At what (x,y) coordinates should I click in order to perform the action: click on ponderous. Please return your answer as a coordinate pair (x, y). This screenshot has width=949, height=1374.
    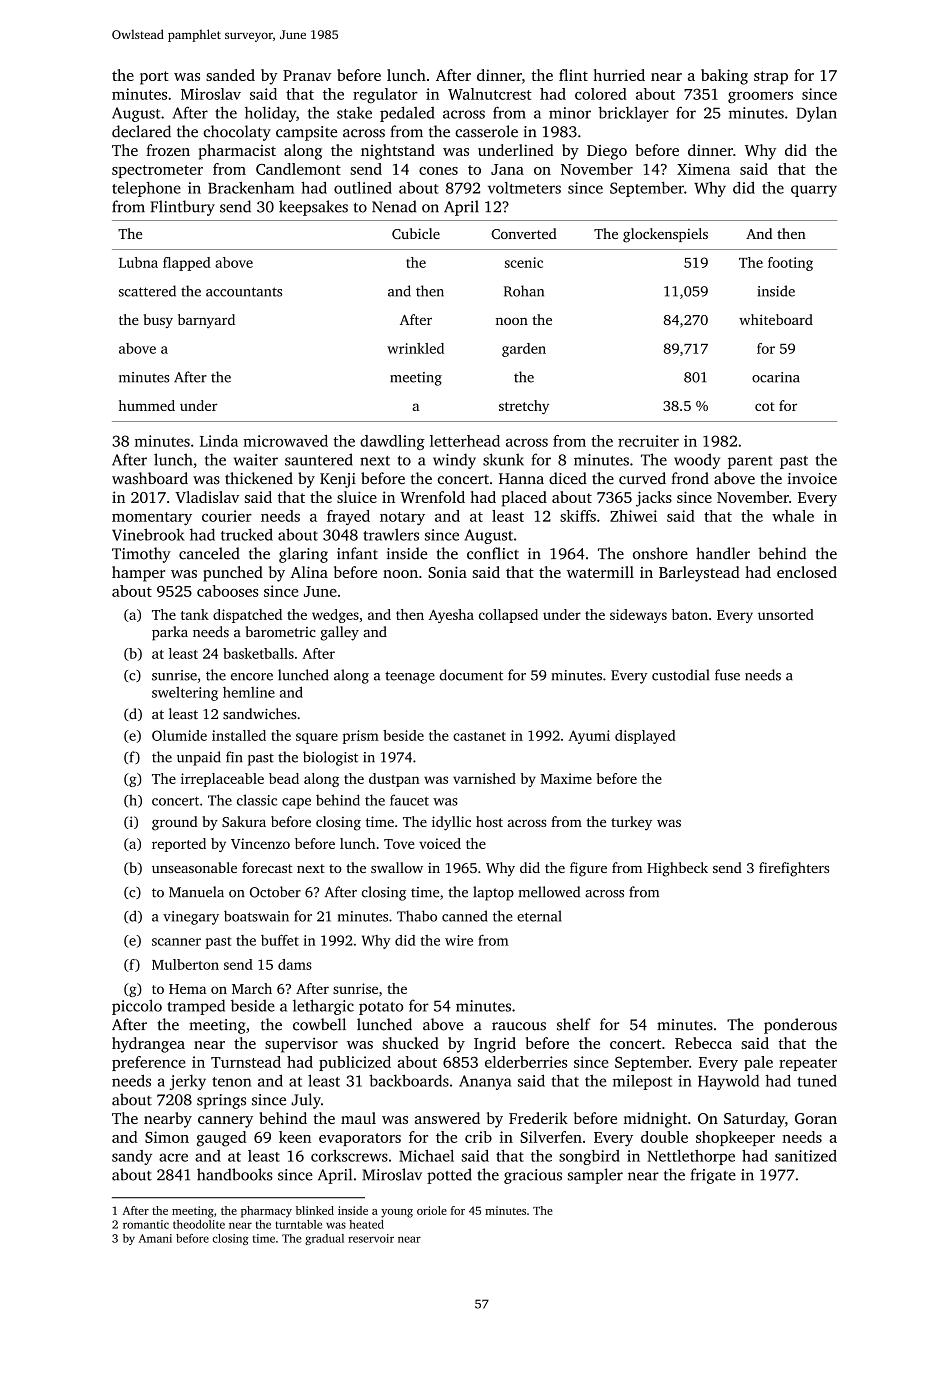
    Looking at the image, I should click on (800, 1026).
